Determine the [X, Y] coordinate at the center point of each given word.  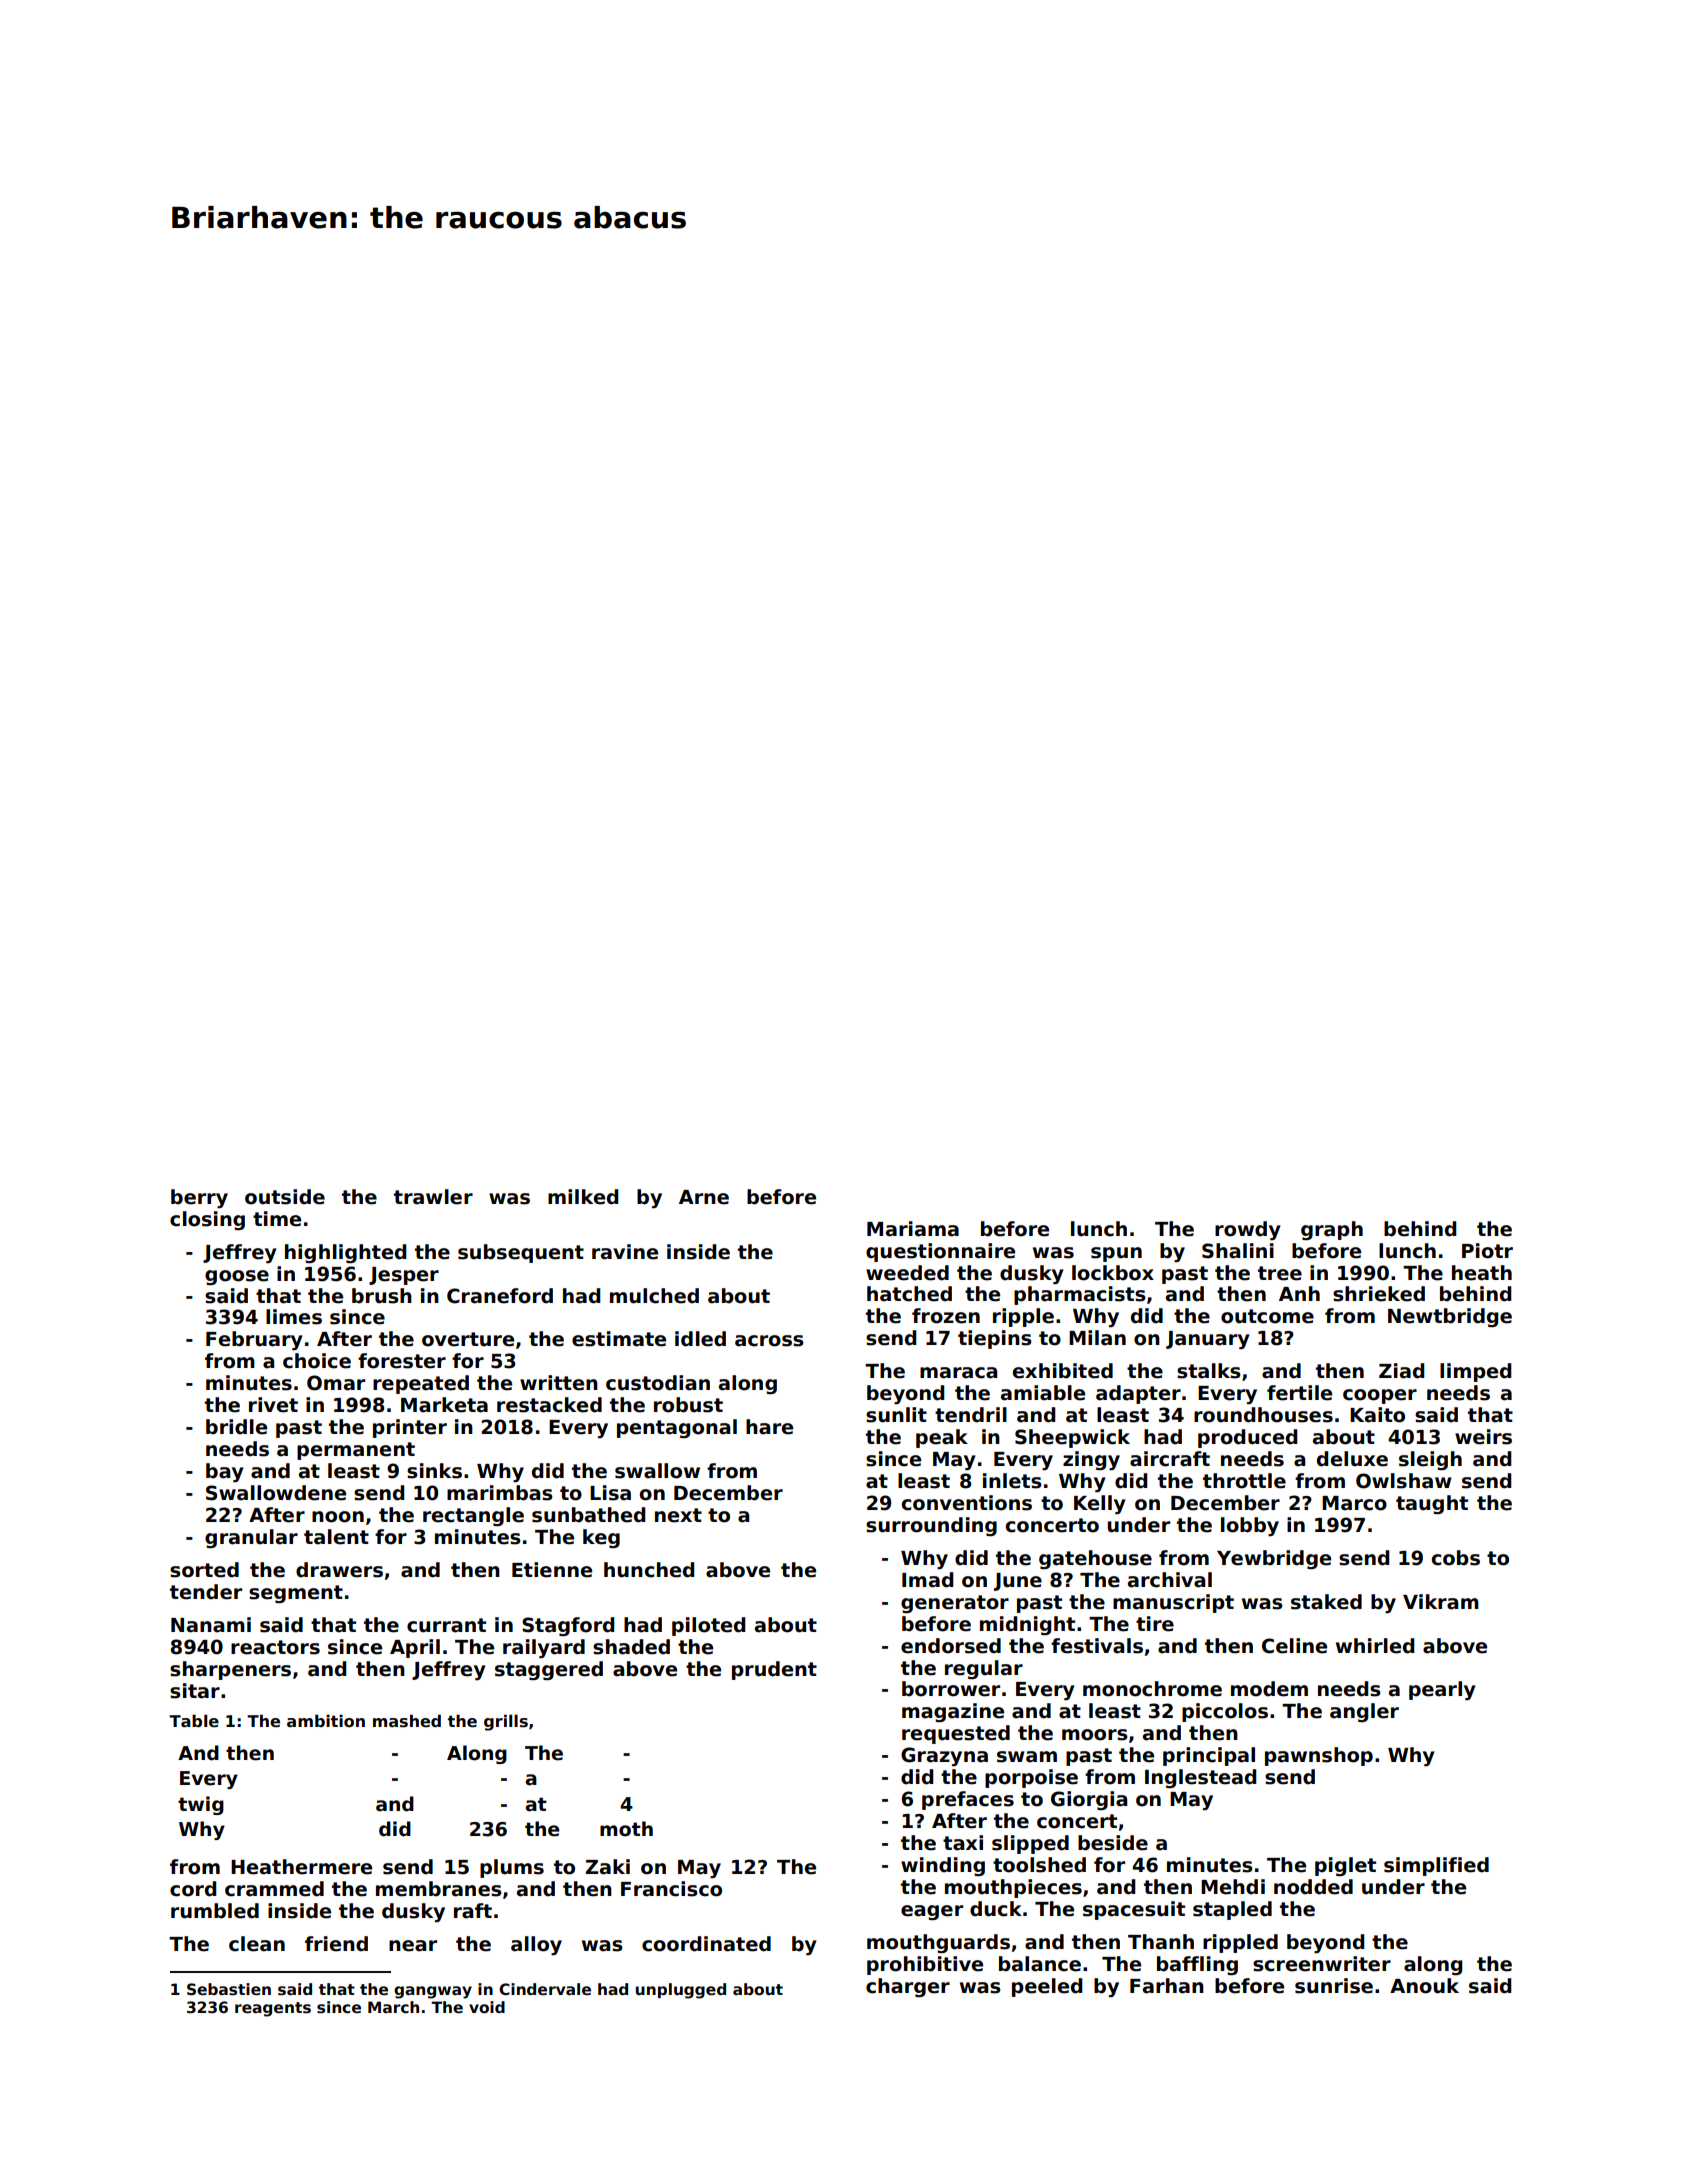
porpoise [1031, 1778]
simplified [1436, 1866]
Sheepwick [1072, 1438]
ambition [326, 1721]
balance [1040, 1964]
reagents [273, 2009]
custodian [658, 1383]
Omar [336, 1383]
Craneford [500, 1296]
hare [769, 1427]
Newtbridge [1450, 1317]
